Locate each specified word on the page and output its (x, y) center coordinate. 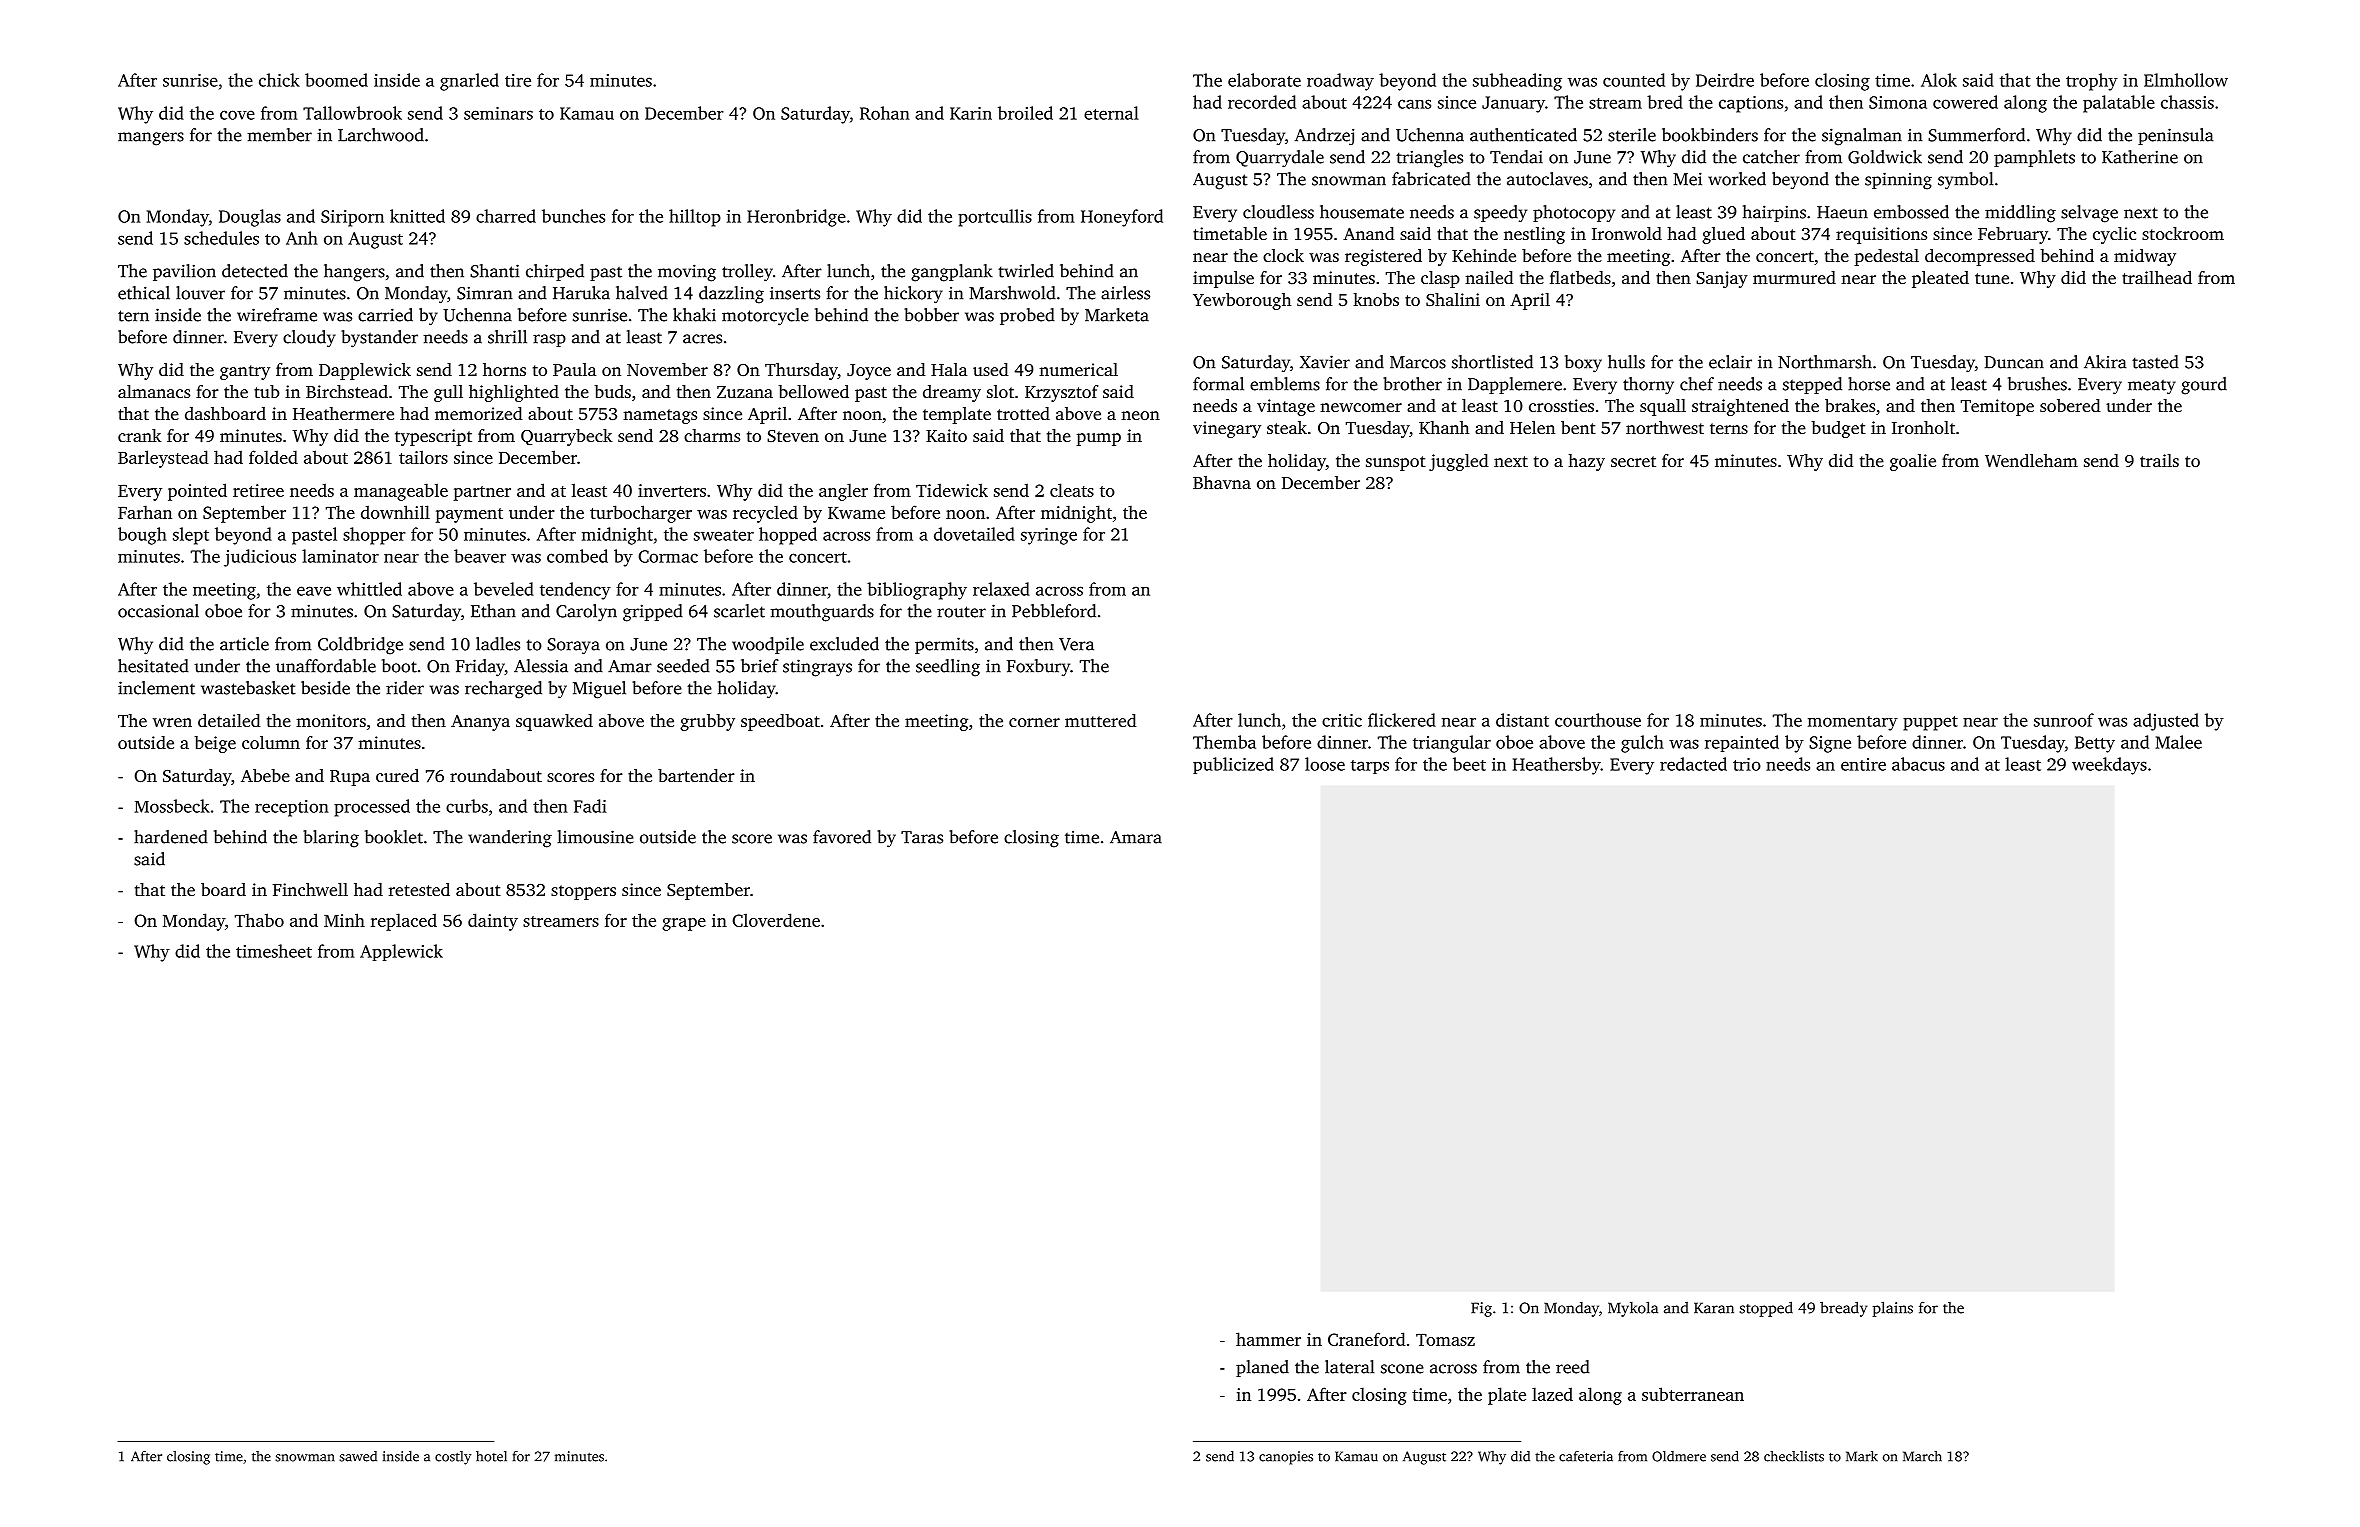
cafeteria (1586, 1456)
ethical (144, 293)
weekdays (2109, 766)
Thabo (259, 920)
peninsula (2175, 136)
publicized (1233, 765)
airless (1125, 293)
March (1922, 1456)
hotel (491, 1456)
